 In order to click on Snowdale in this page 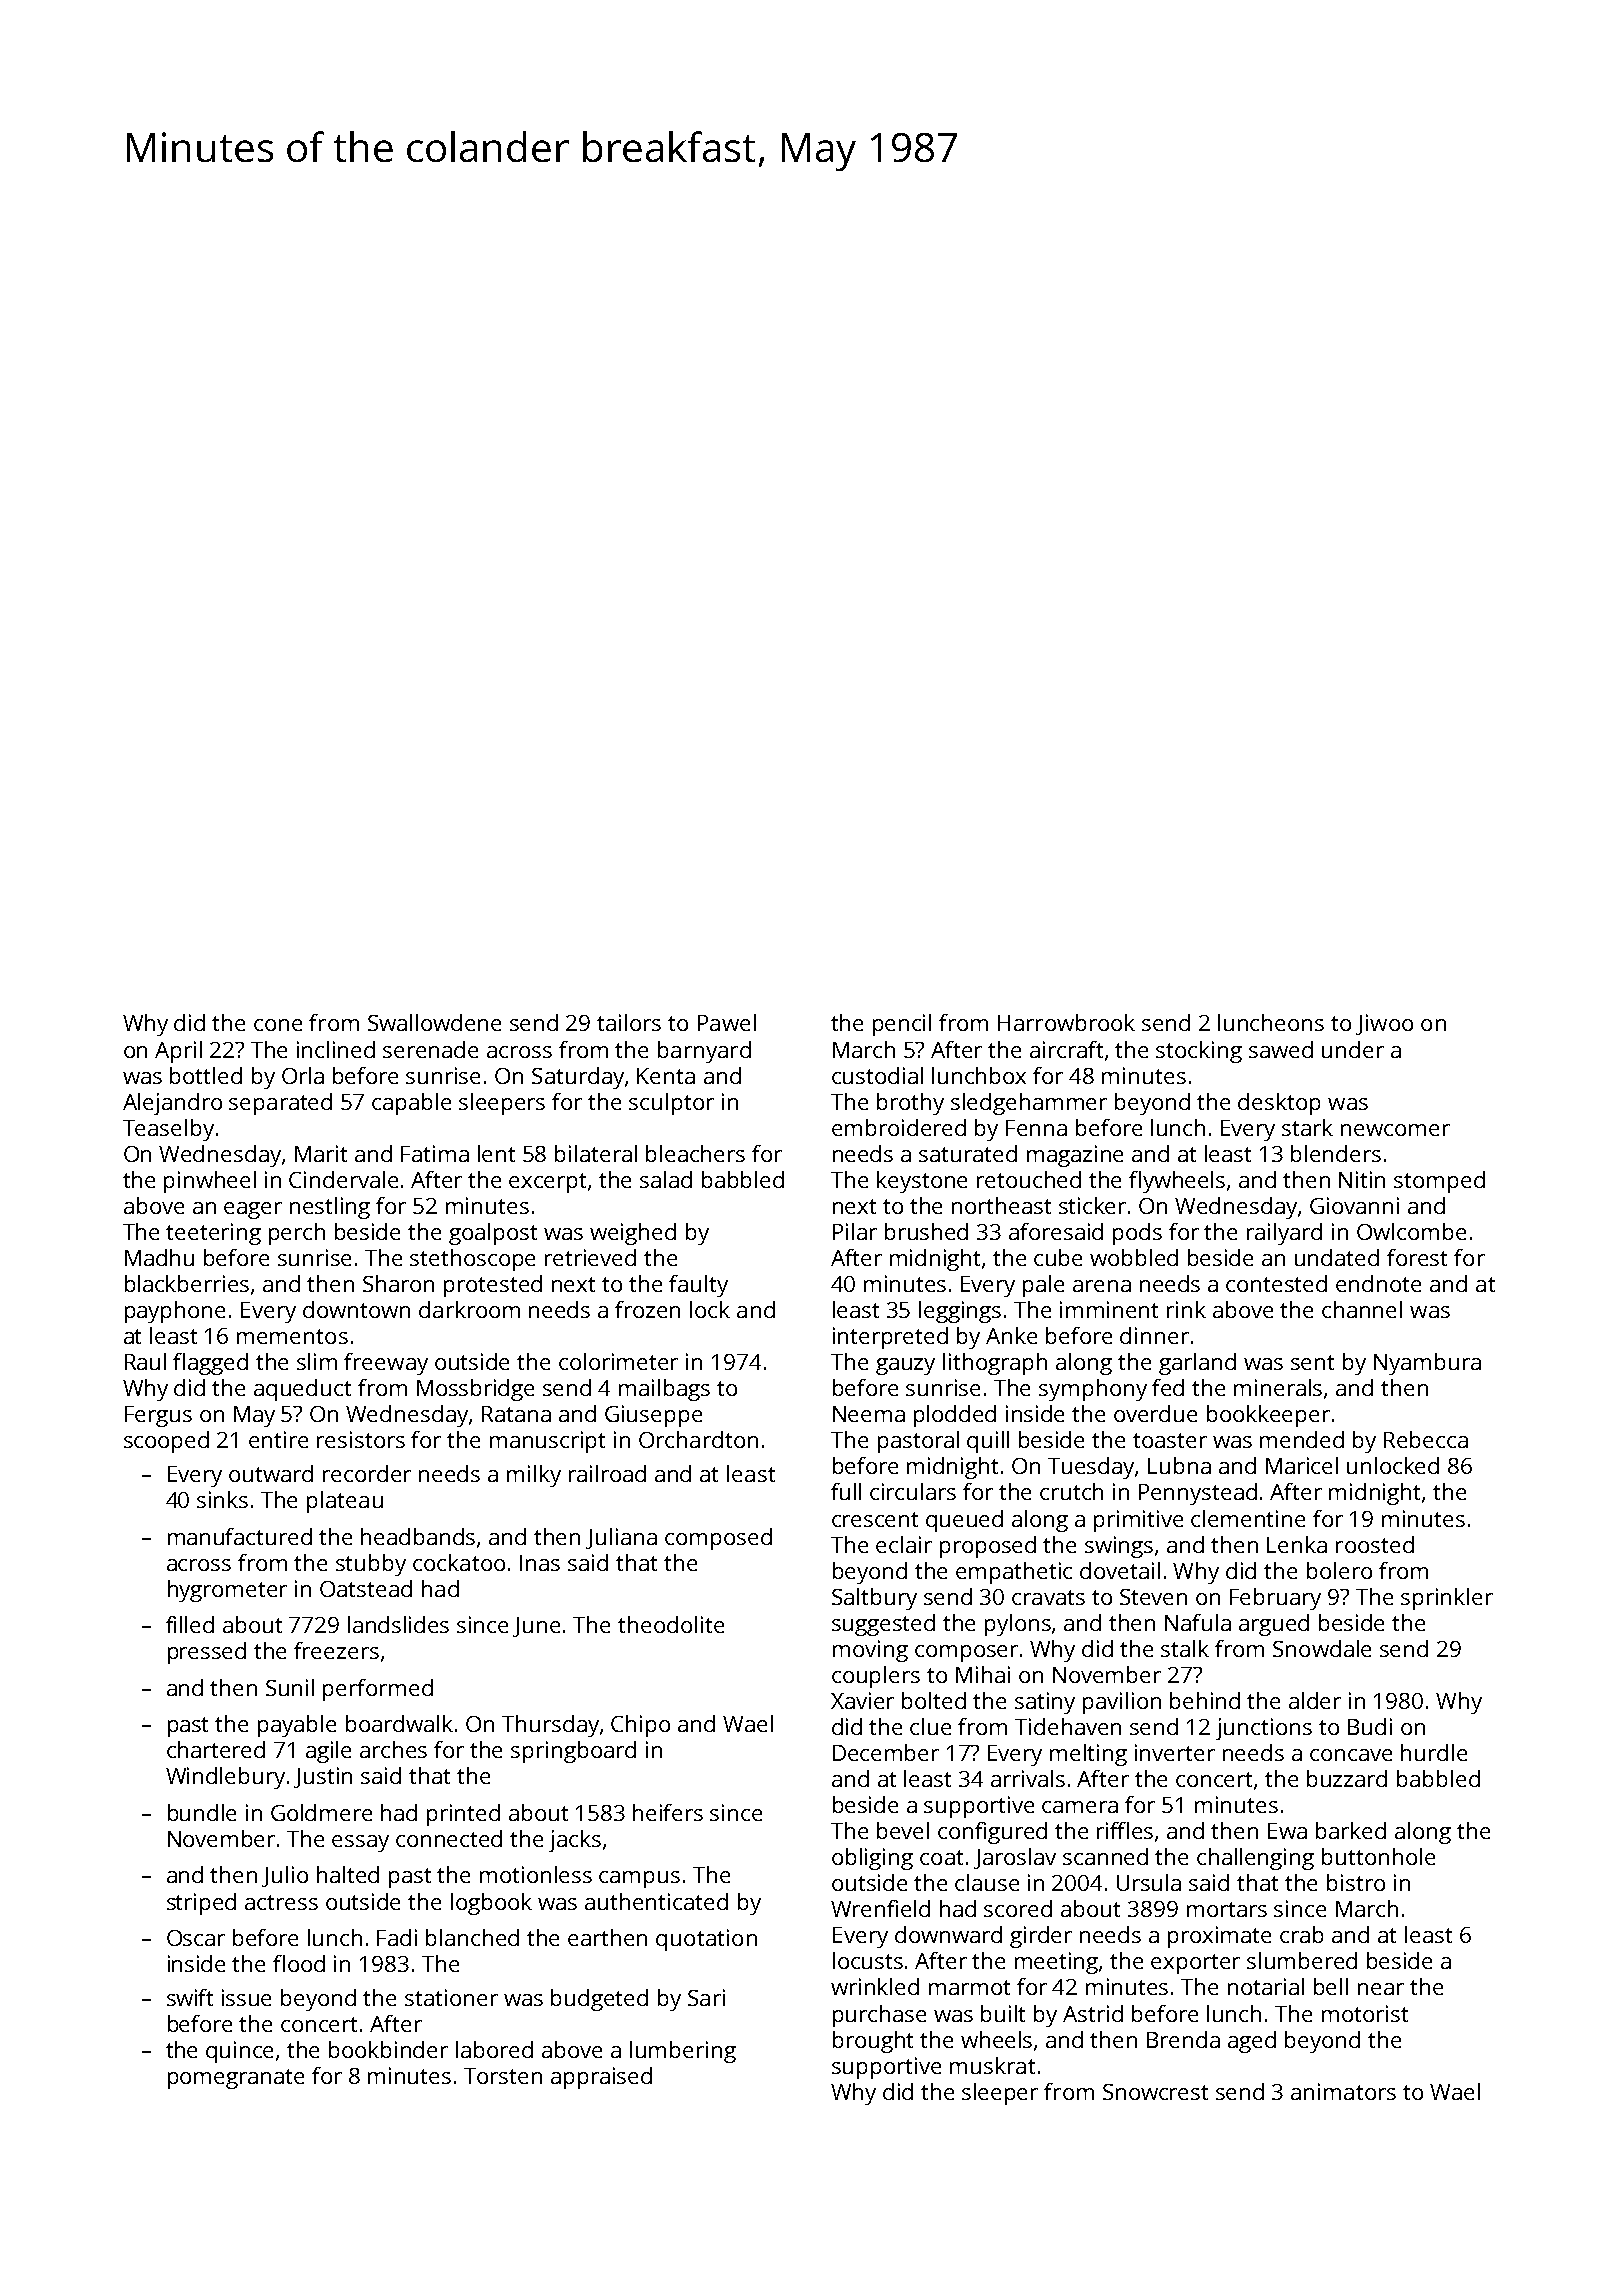, I will do `click(1322, 1648)`.
